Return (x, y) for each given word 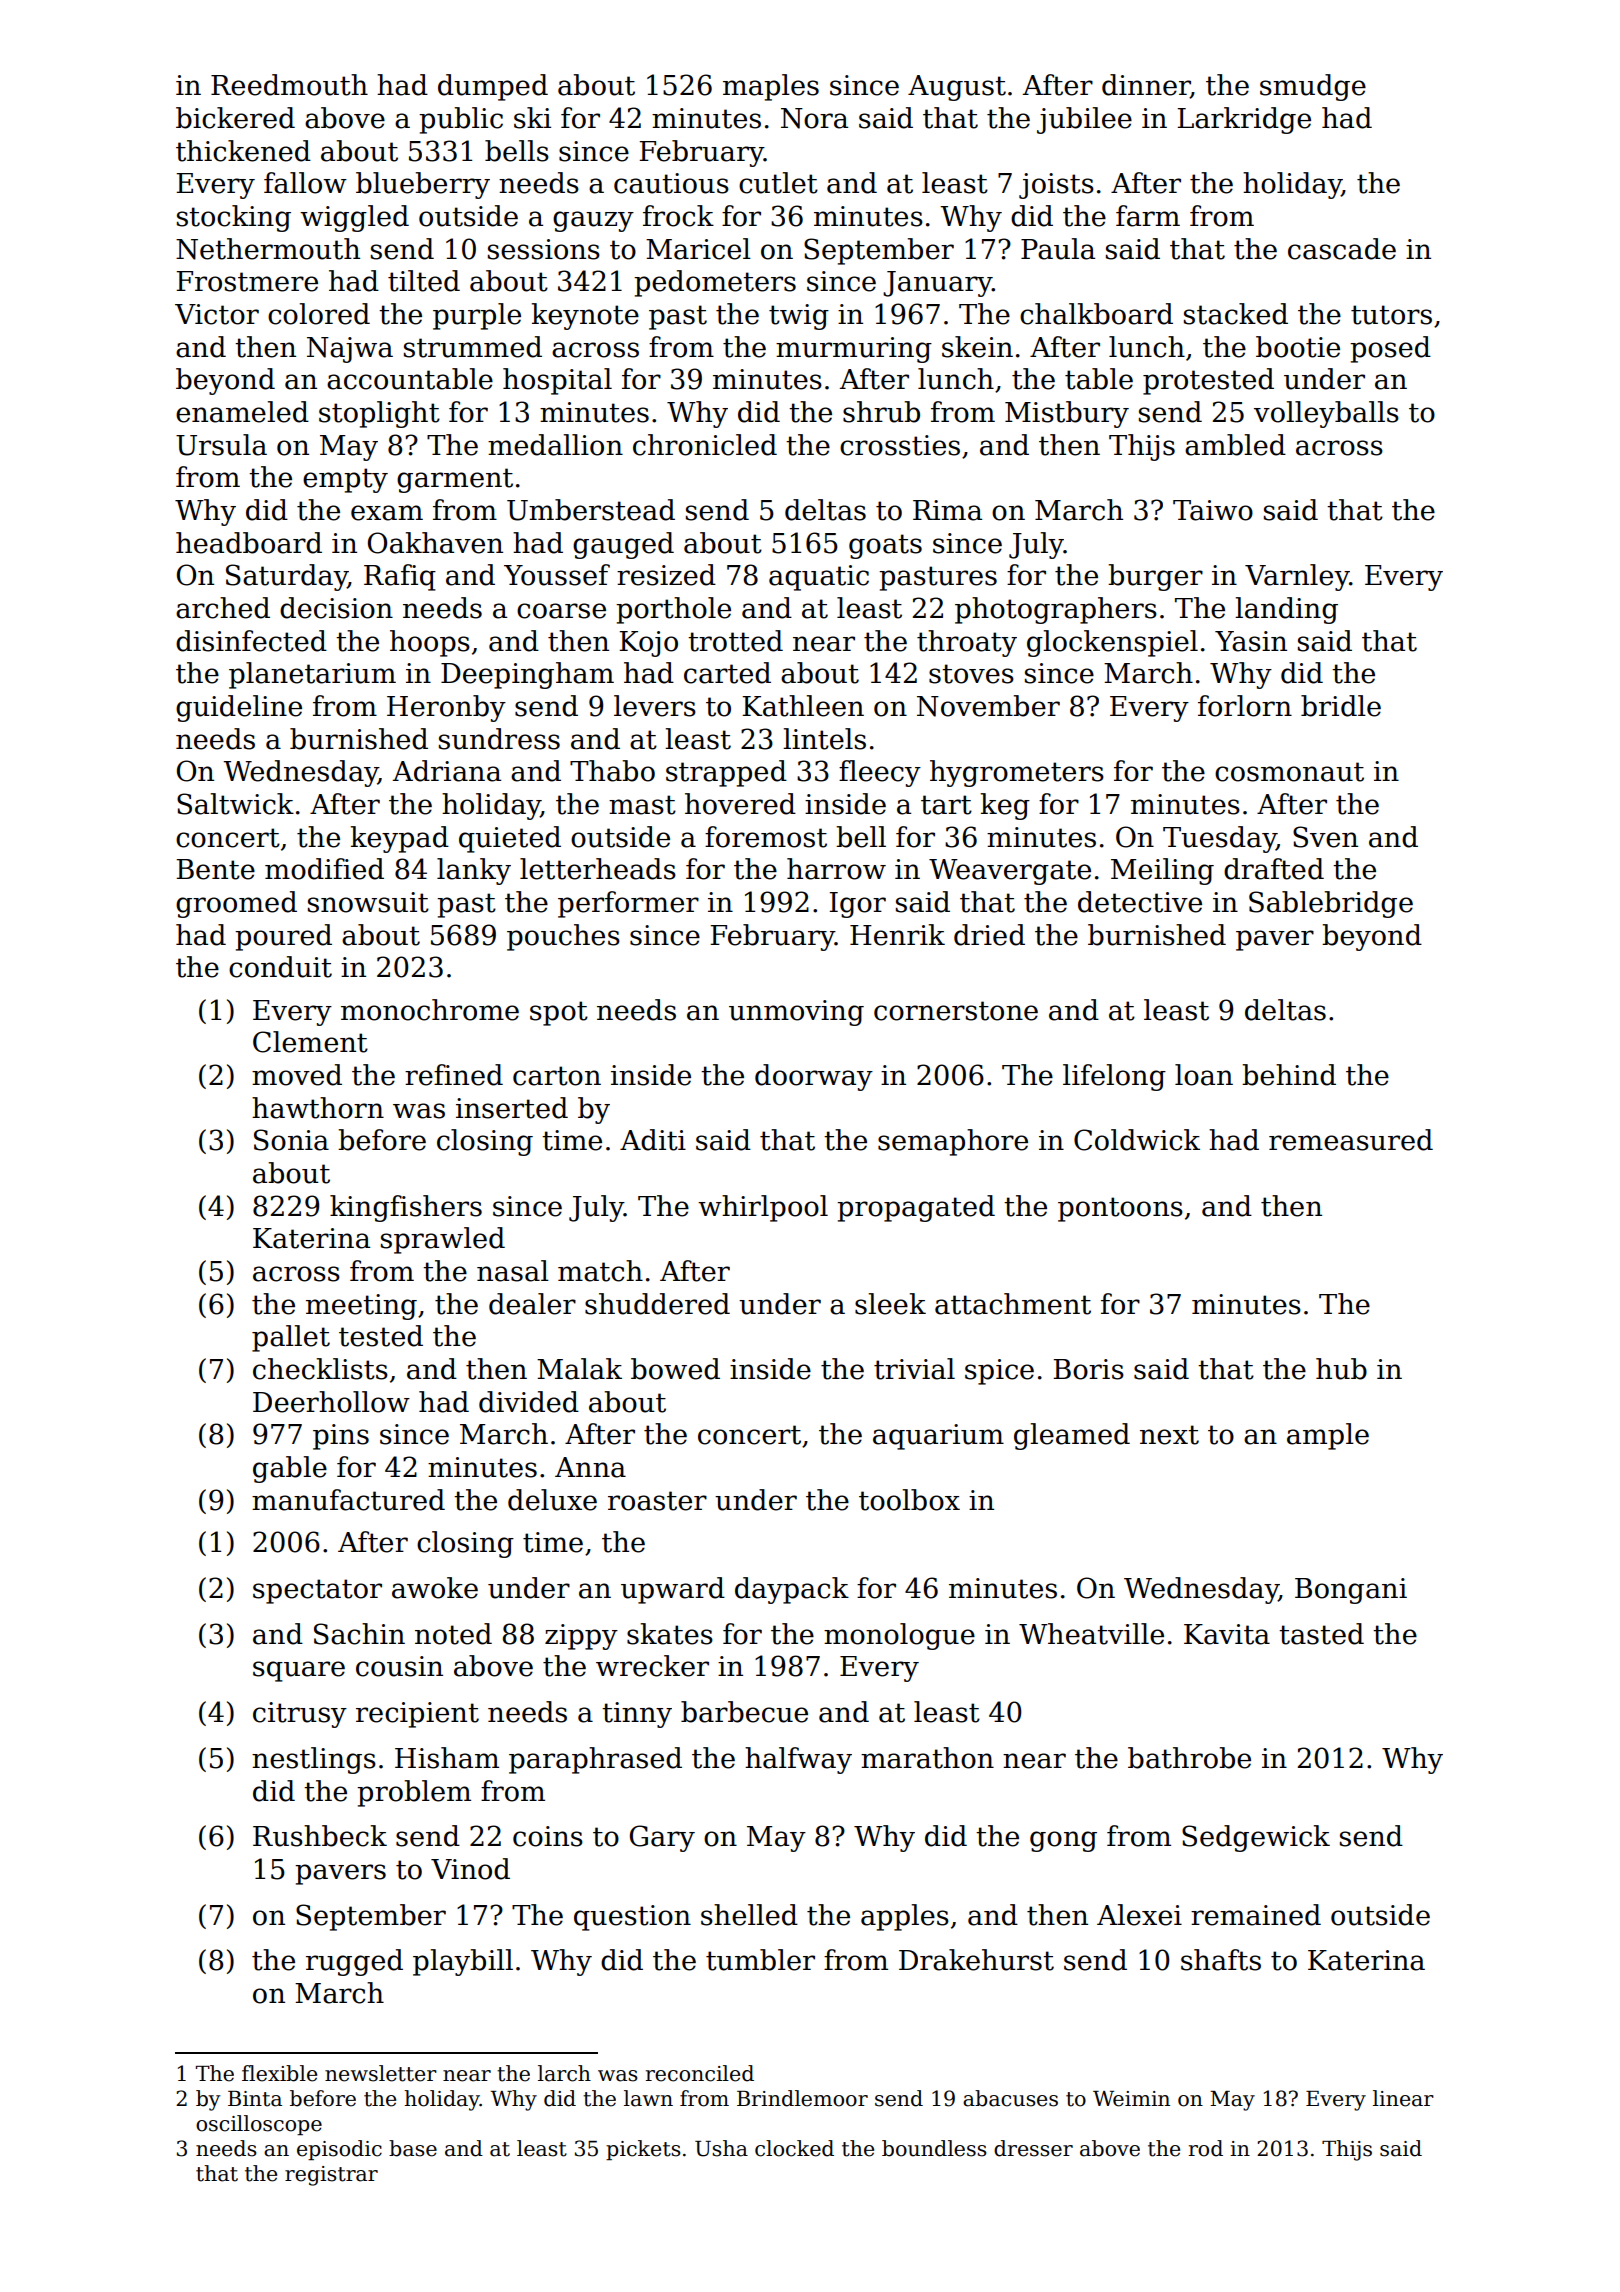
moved (297, 1075)
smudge (1313, 87)
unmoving (796, 1013)
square (299, 1671)
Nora (814, 118)
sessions (544, 249)
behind (1289, 1075)
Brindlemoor (802, 2098)
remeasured (1351, 1140)
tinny (637, 1715)
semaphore (953, 1142)
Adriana (447, 771)
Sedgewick (1256, 1838)
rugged (354, 1962)
